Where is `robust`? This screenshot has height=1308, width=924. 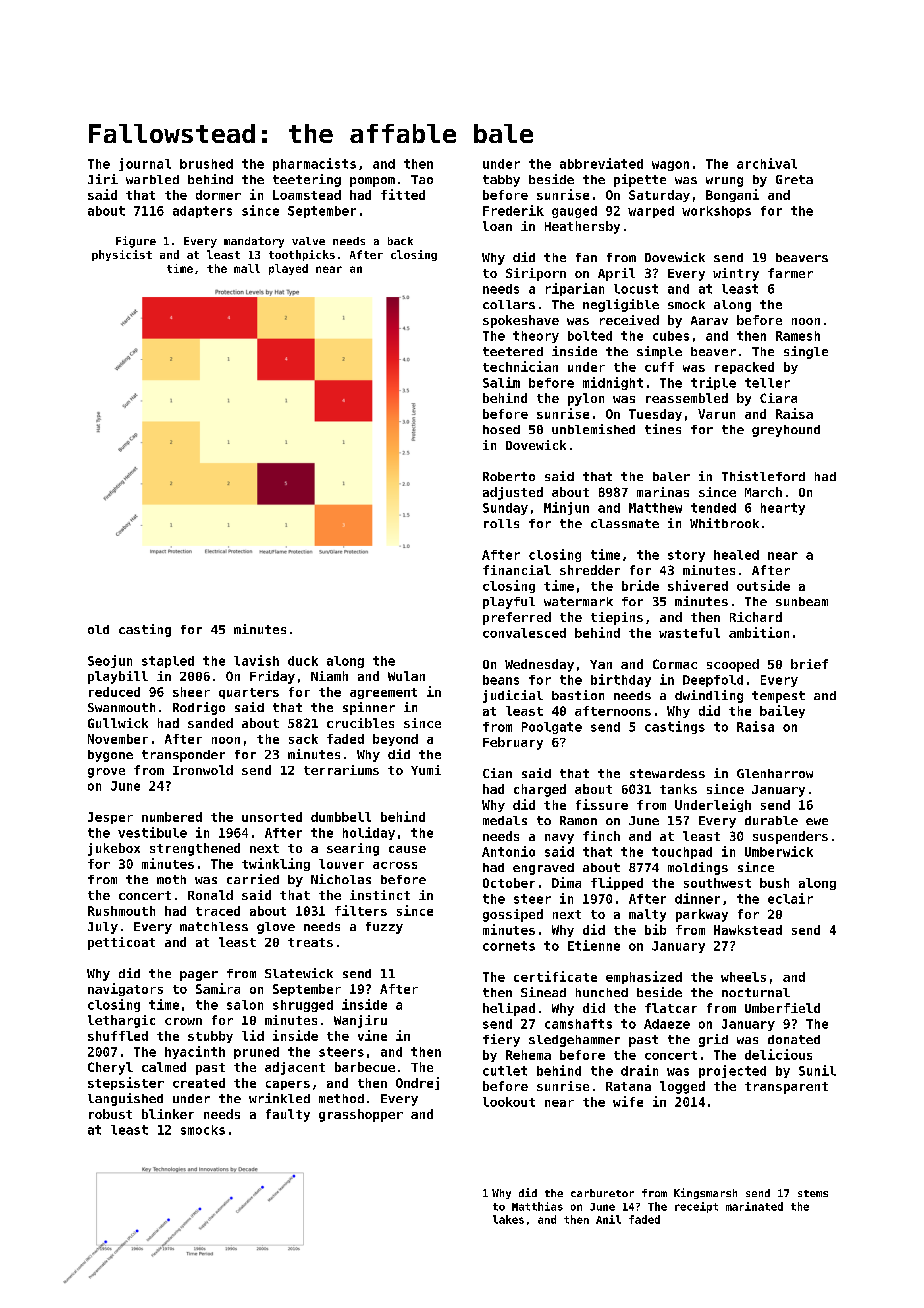 robust is located at coordinates (110, 1114).
